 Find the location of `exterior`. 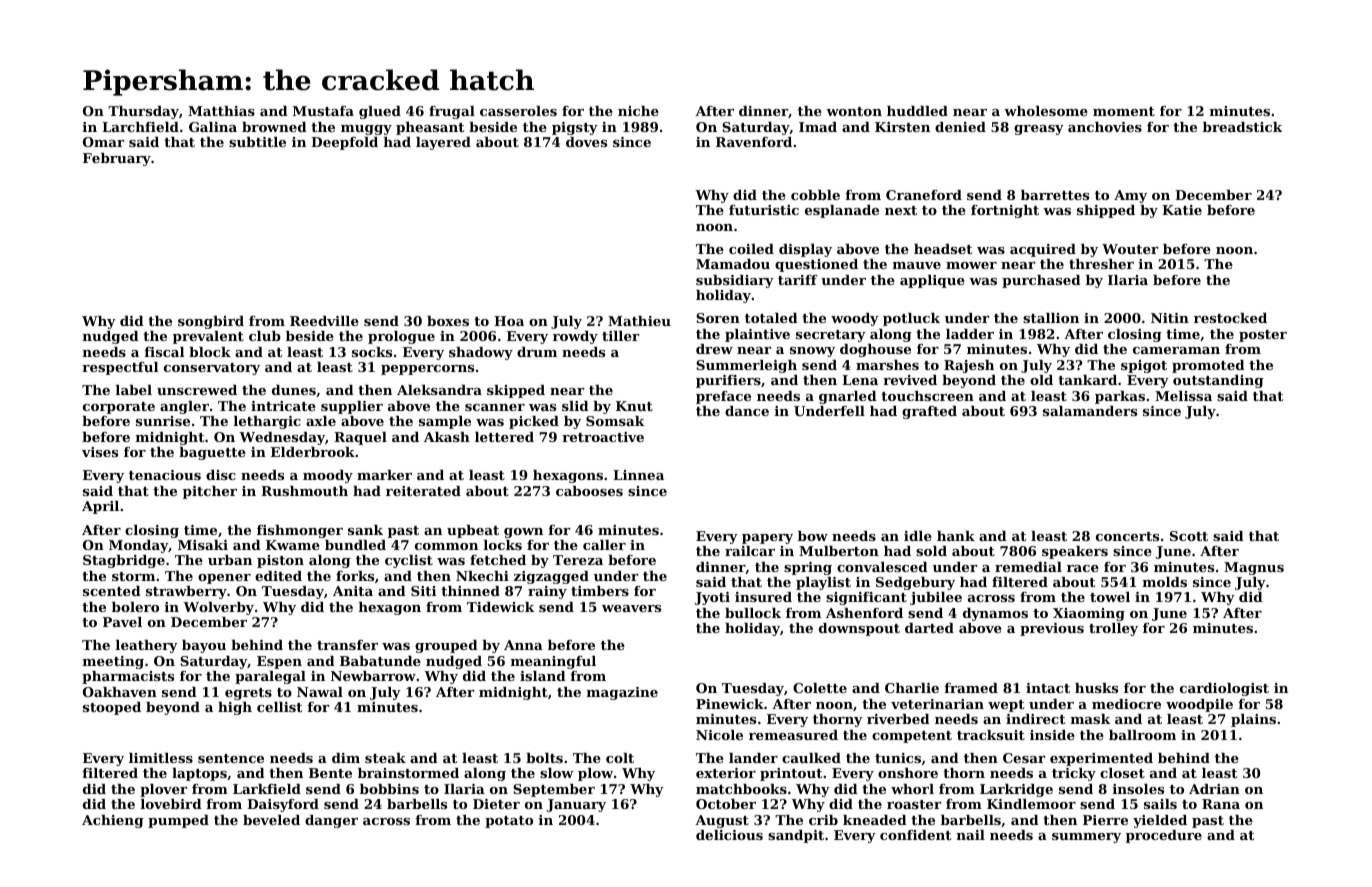

exterior is located at coordinates (726, 773).
